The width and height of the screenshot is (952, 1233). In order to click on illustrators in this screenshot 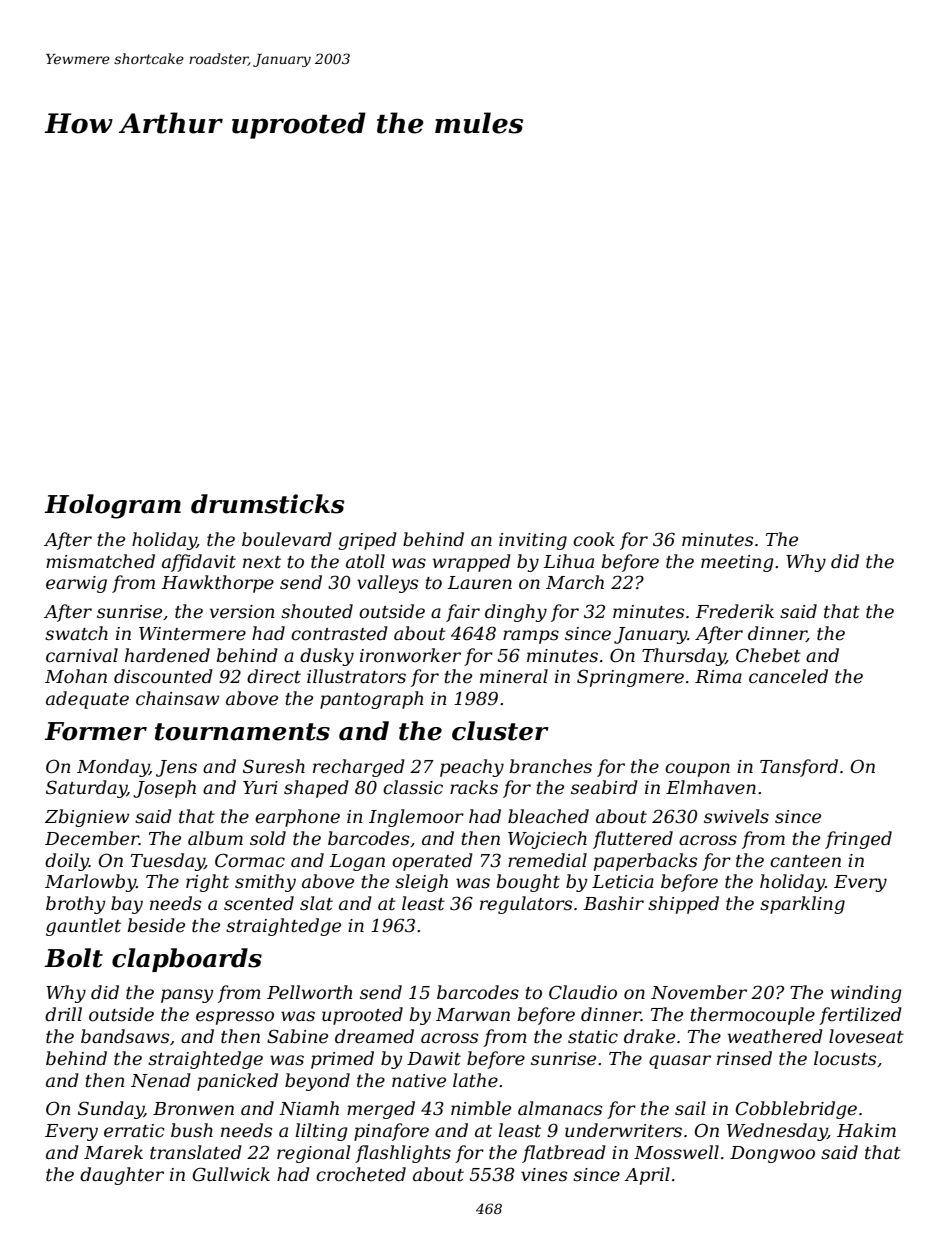, I will do `click(356, 676)`.
